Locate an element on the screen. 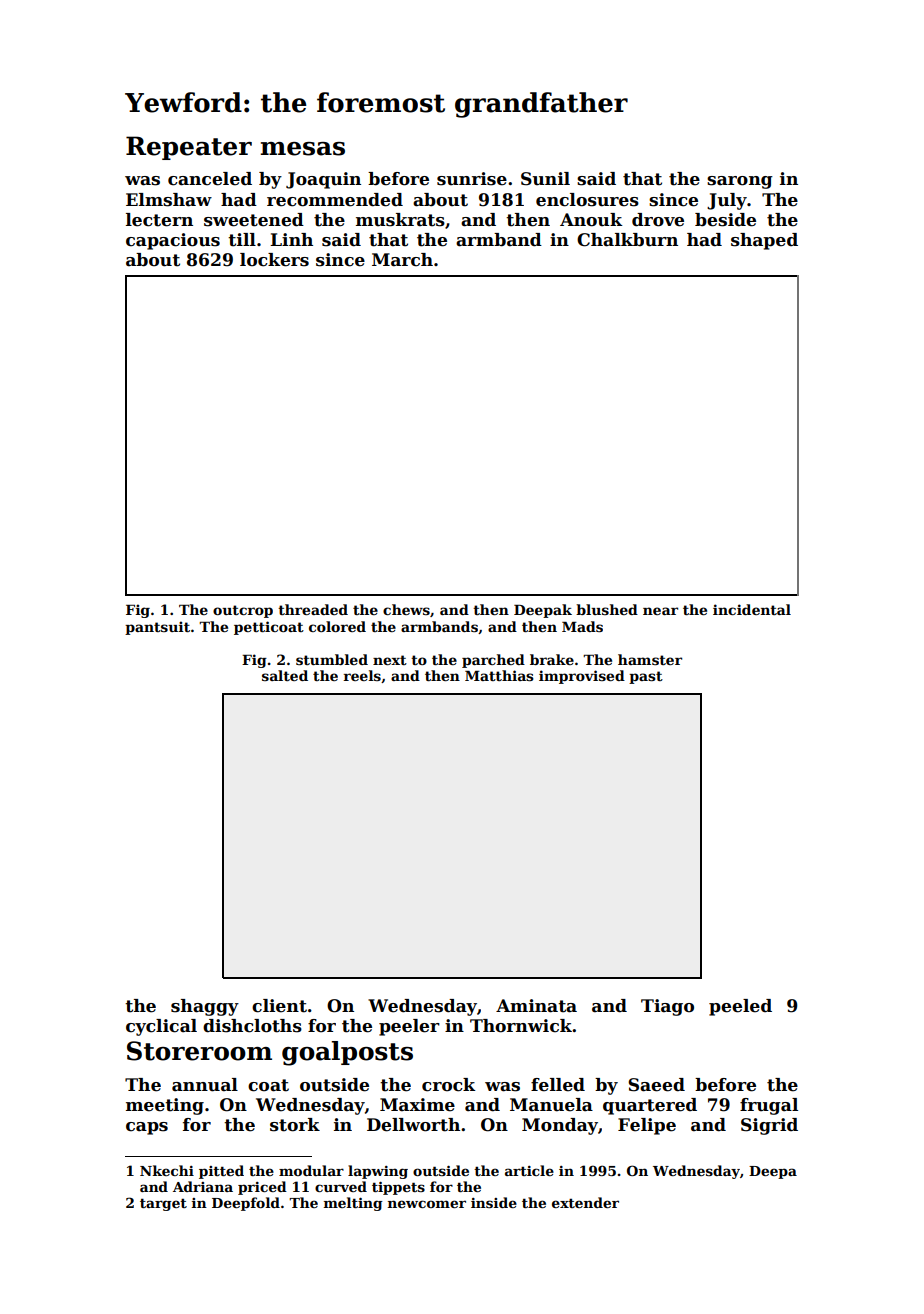 This screenshot has height=1314, width=924. chews is located at coordinates (406, 609).
